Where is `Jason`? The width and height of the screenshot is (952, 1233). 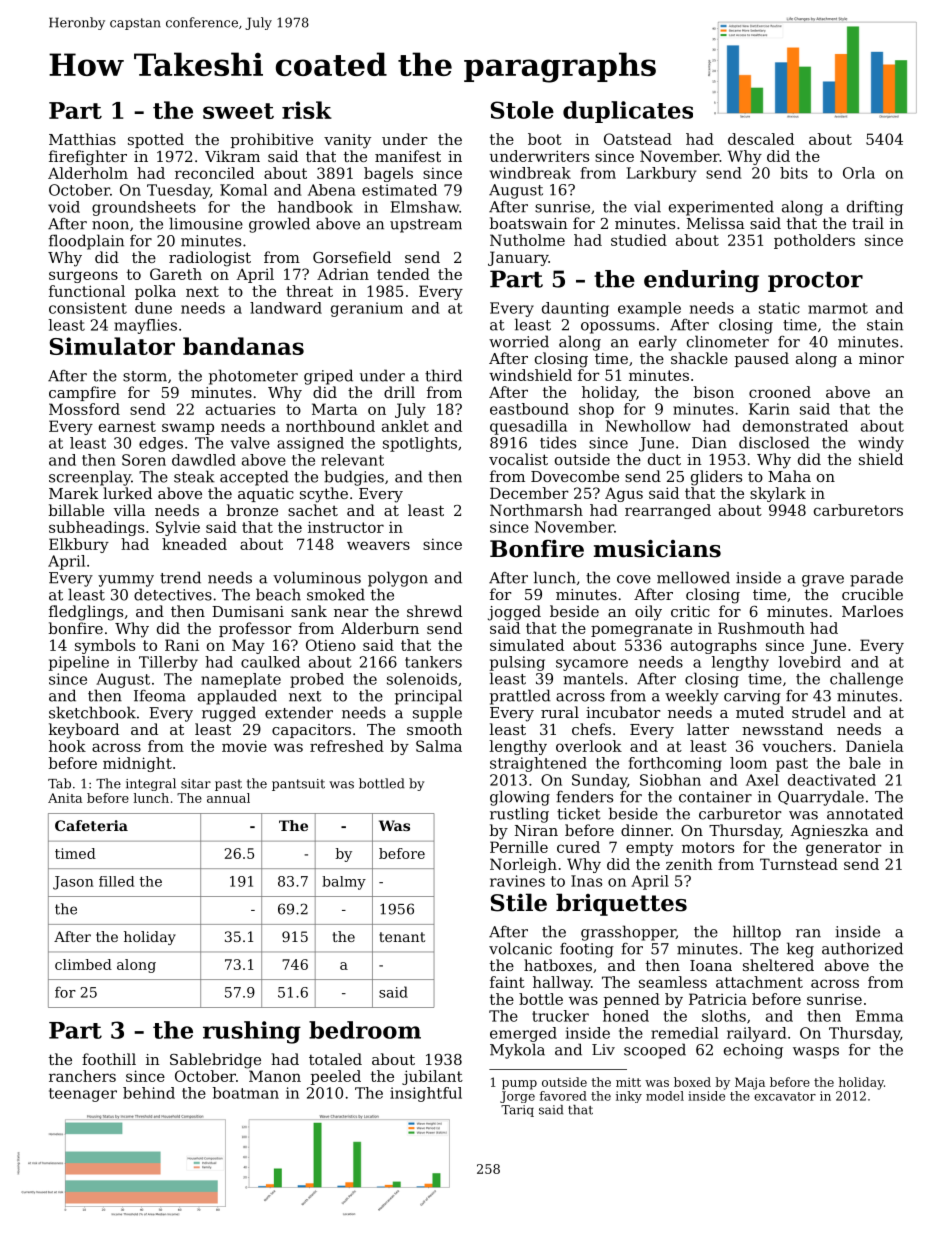
Jason is located at coordinates (73, 883).
